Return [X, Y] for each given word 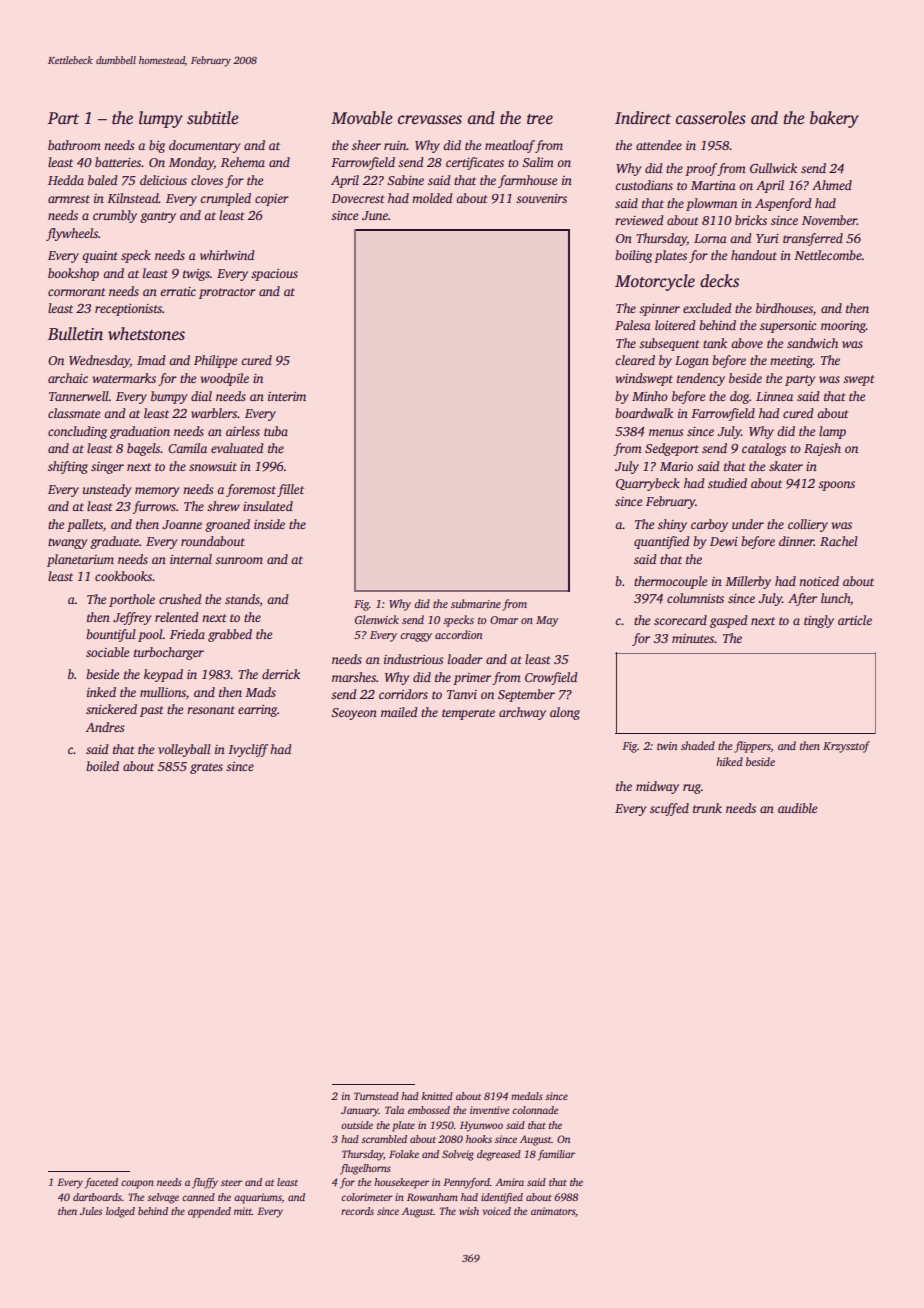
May [547, 621]
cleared [635, 360]
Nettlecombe [828, 255]
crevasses [430, 120]
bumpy [169, 397]
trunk [707, 808]
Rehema [243, 162]
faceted [101, 1183]
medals [527, 1096]
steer [231, 1183]
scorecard [680, 620]
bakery [834, 119]
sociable [107, 652]
